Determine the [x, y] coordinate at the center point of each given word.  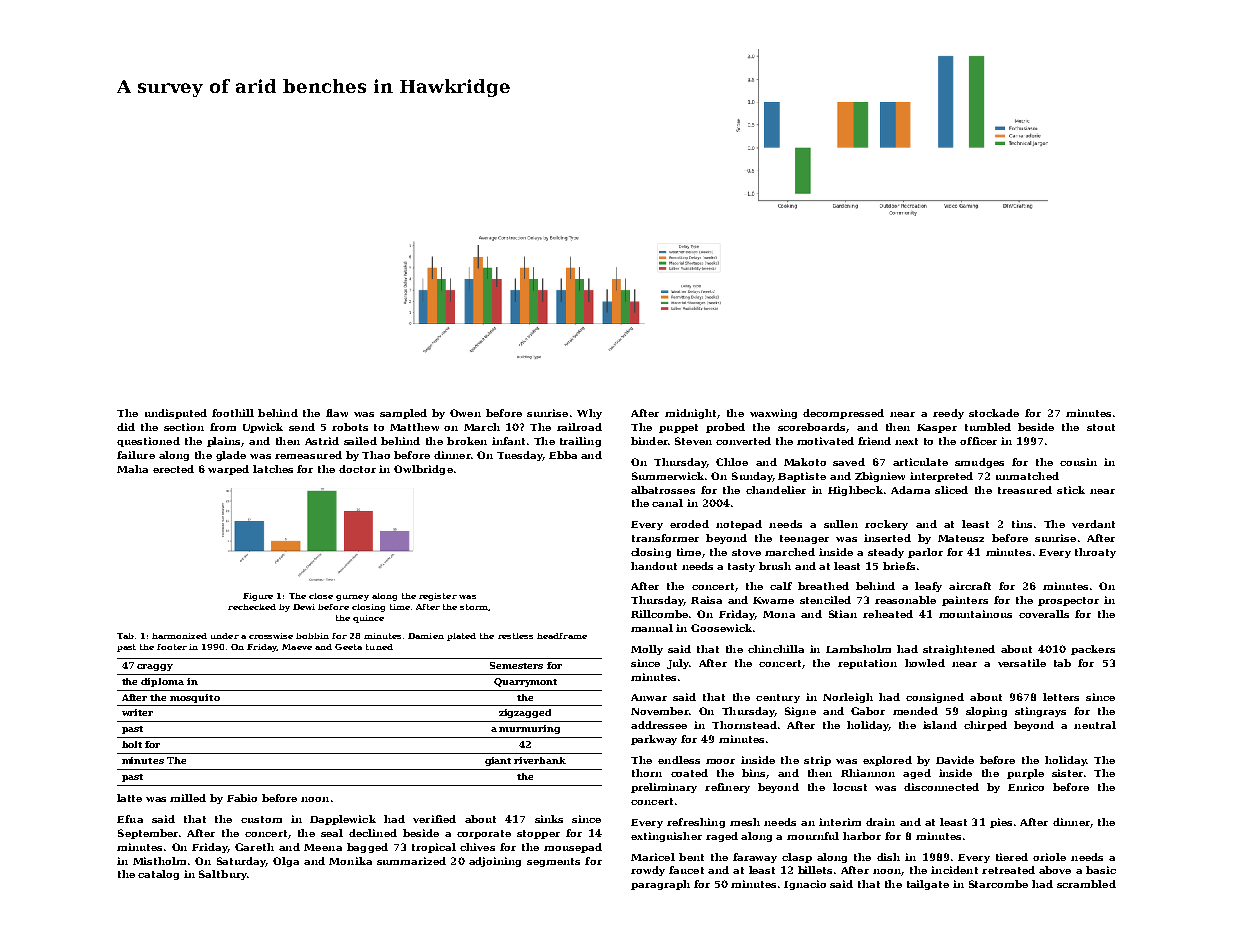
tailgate [928, 885]
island [940, 725]
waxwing [773, 414]
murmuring [529, 729]
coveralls [1044, 614]
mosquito [195, 698]
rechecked [252, 607]
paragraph [660, 885]
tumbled [988, 427]
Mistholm [159, 861]
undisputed [176, 414]
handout [654, 566]
